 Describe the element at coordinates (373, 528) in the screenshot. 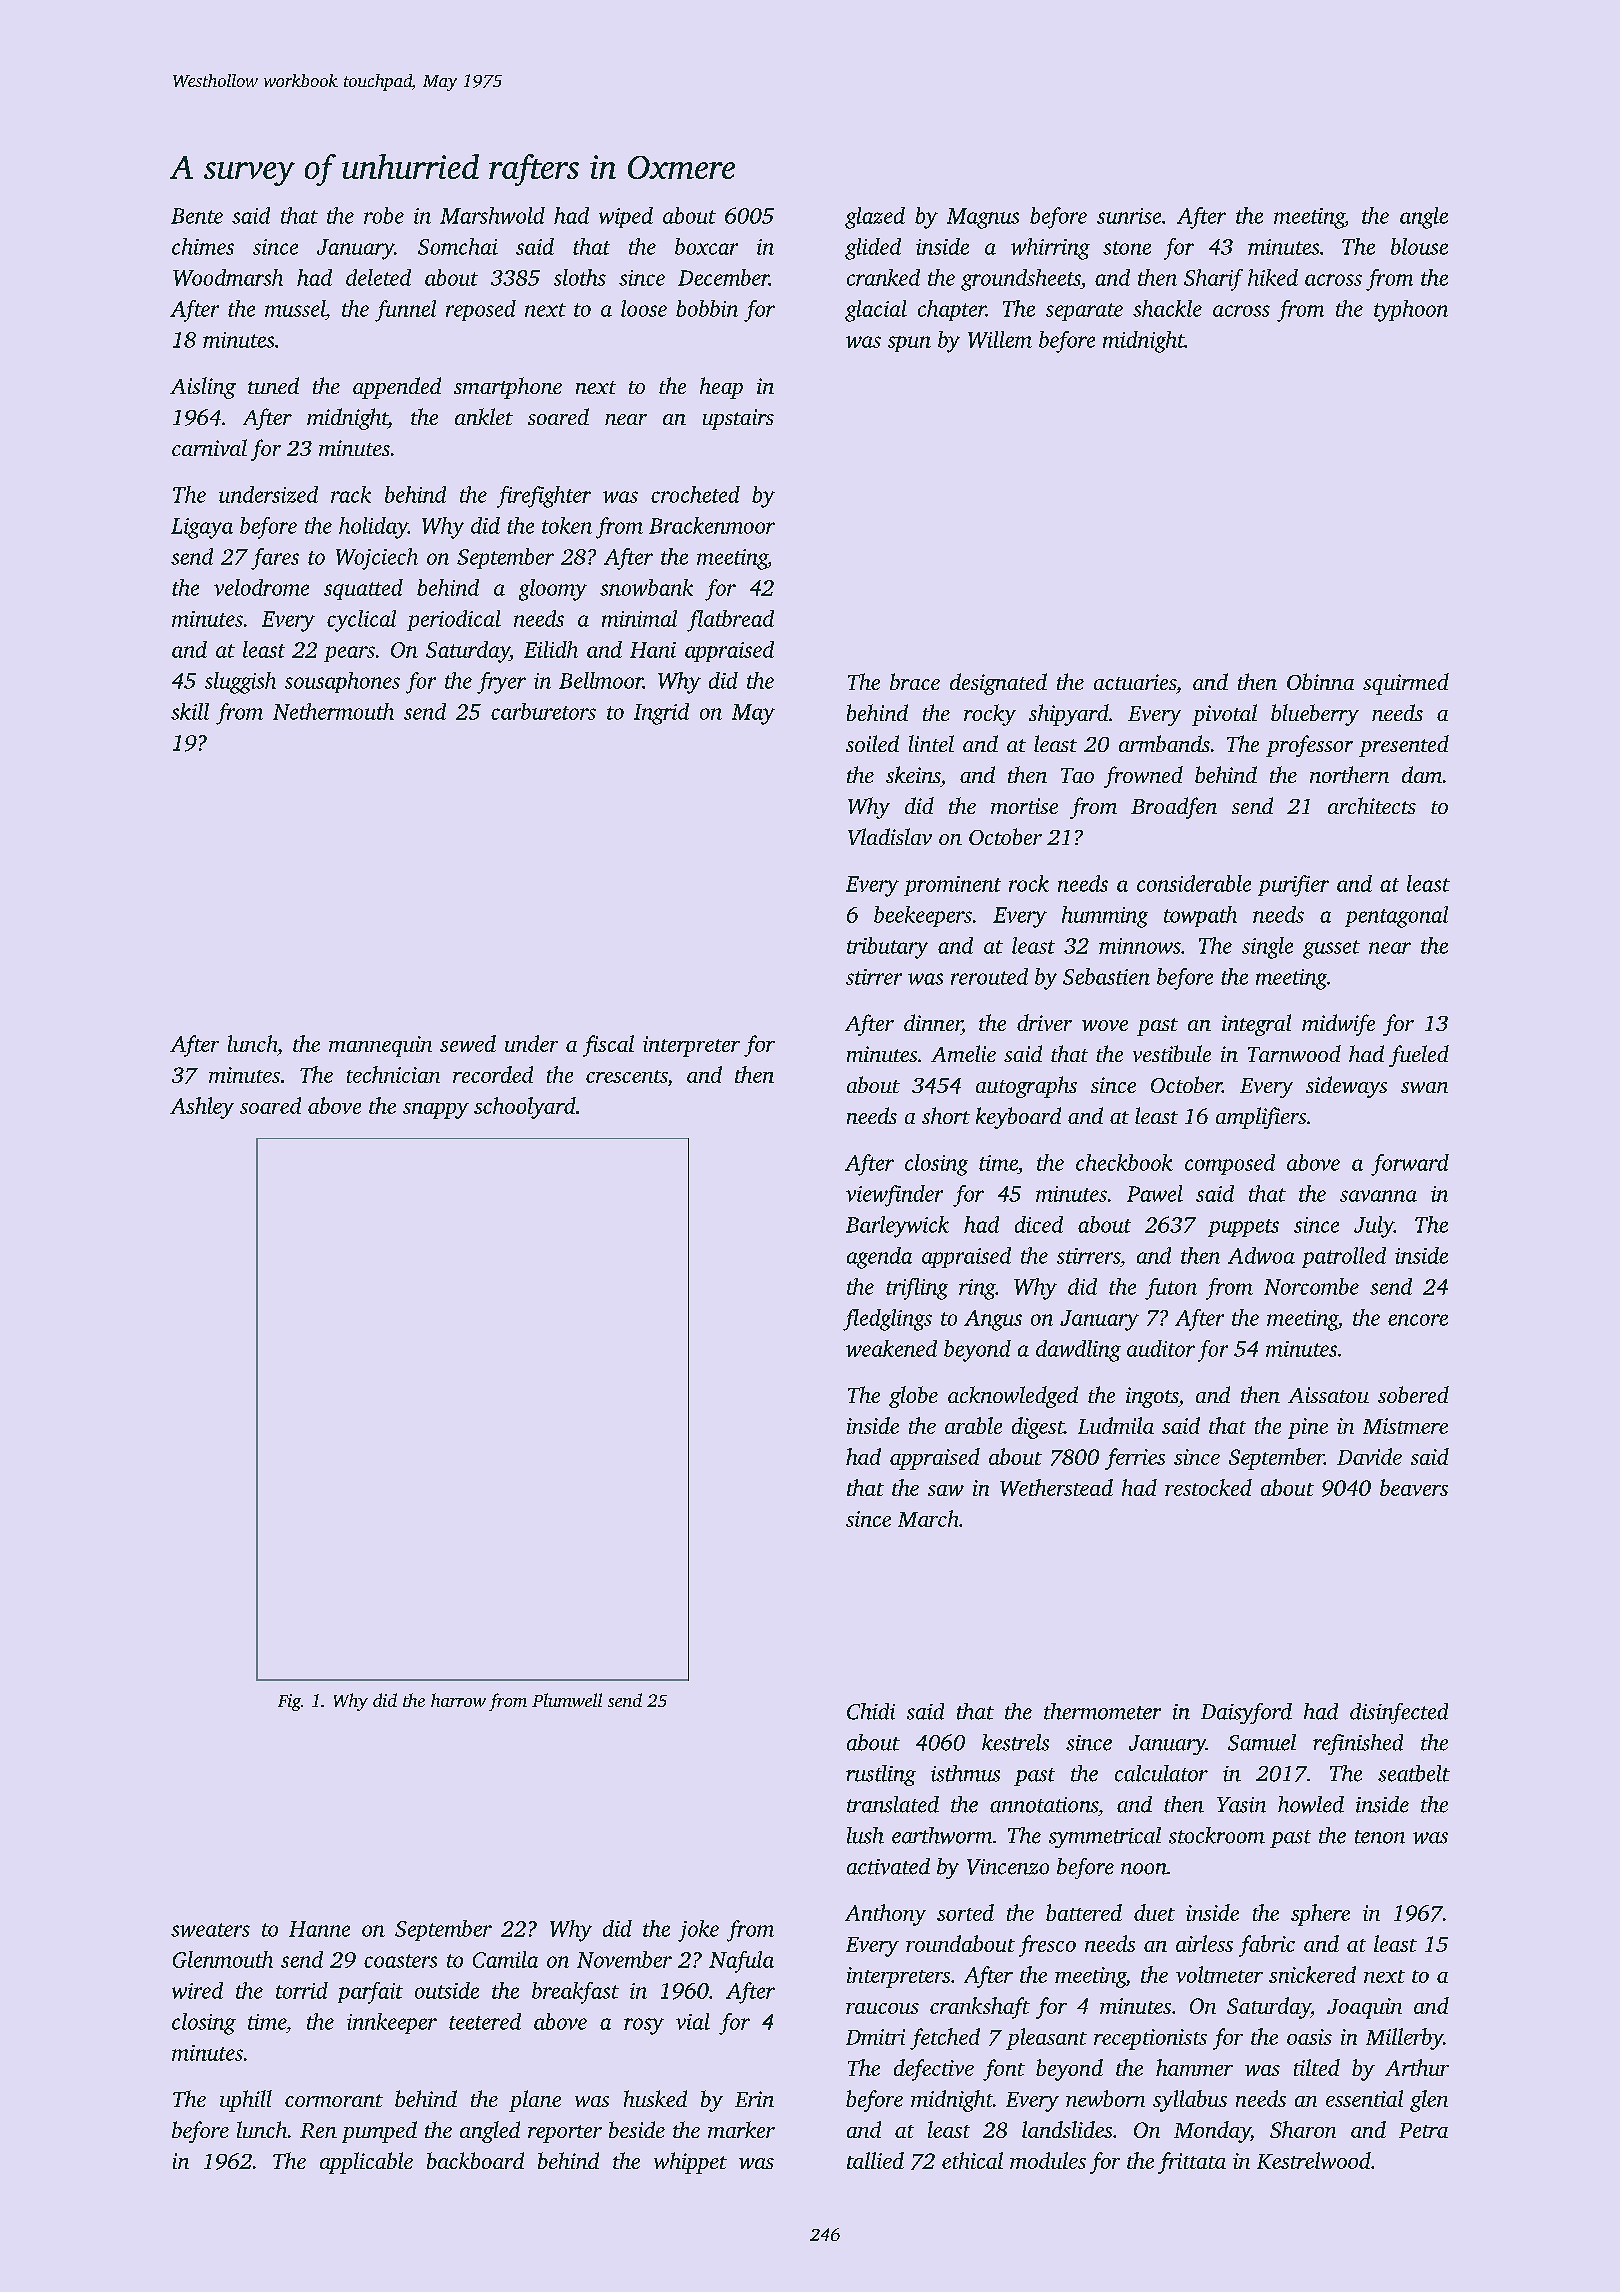

I see `holiday` at that location.
